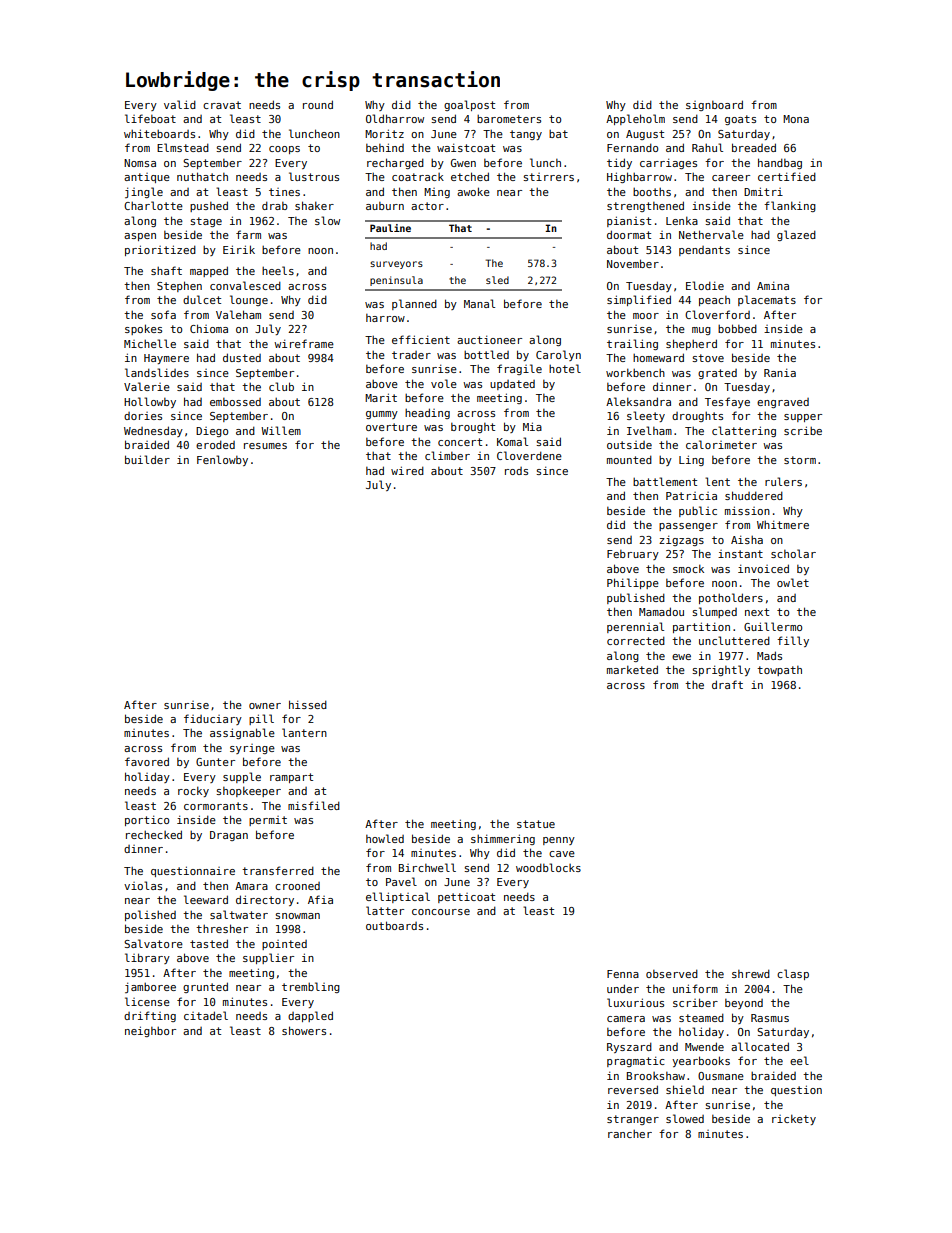  Describe the element at coordinates (473, 191) in the screenshot. I see `awoke` at that location.
